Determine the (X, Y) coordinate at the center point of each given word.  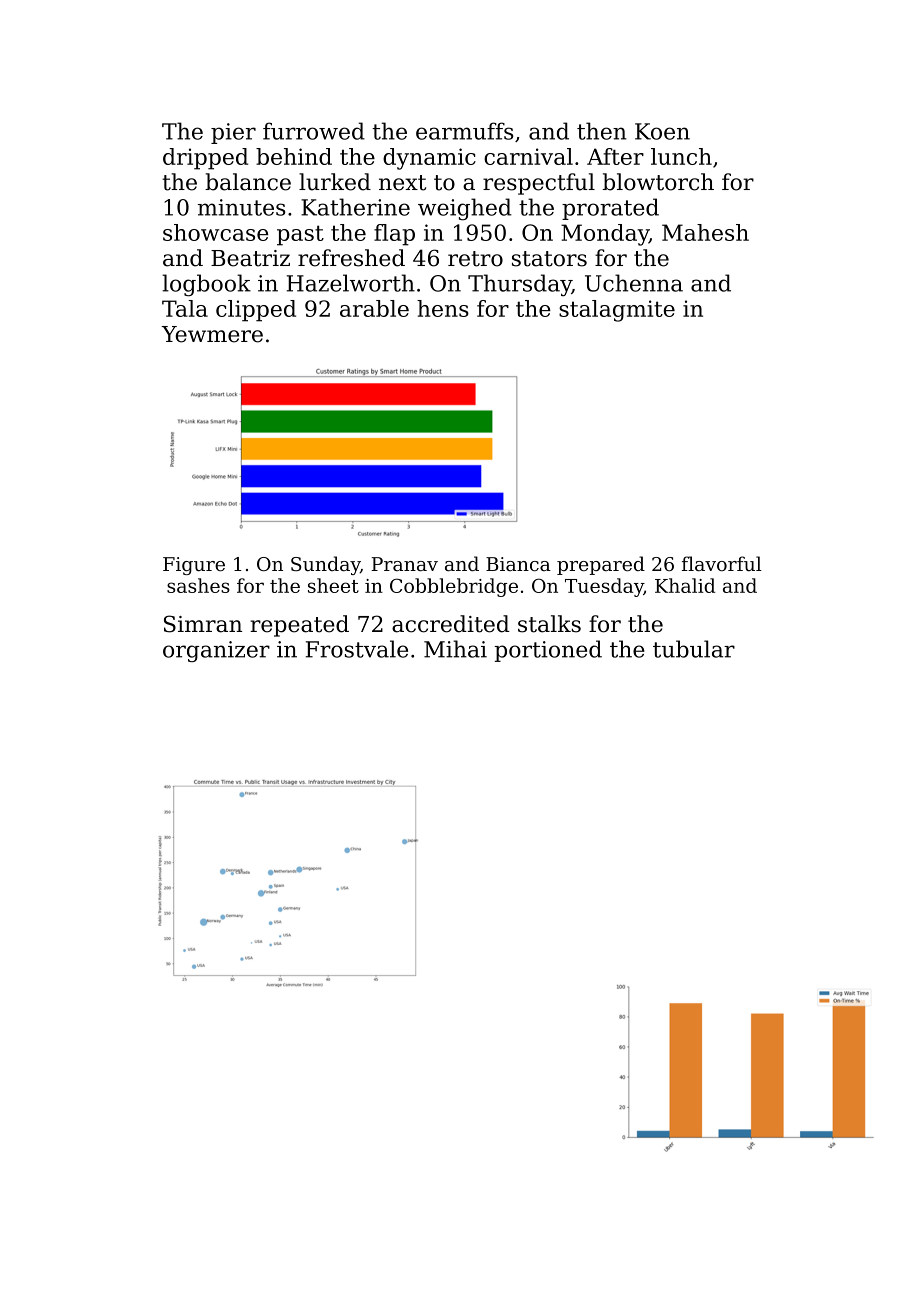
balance (248, 182)
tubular (694, 649)
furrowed (314, 131)
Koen (662, 131)
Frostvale (357, 649)
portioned (548, 651)
